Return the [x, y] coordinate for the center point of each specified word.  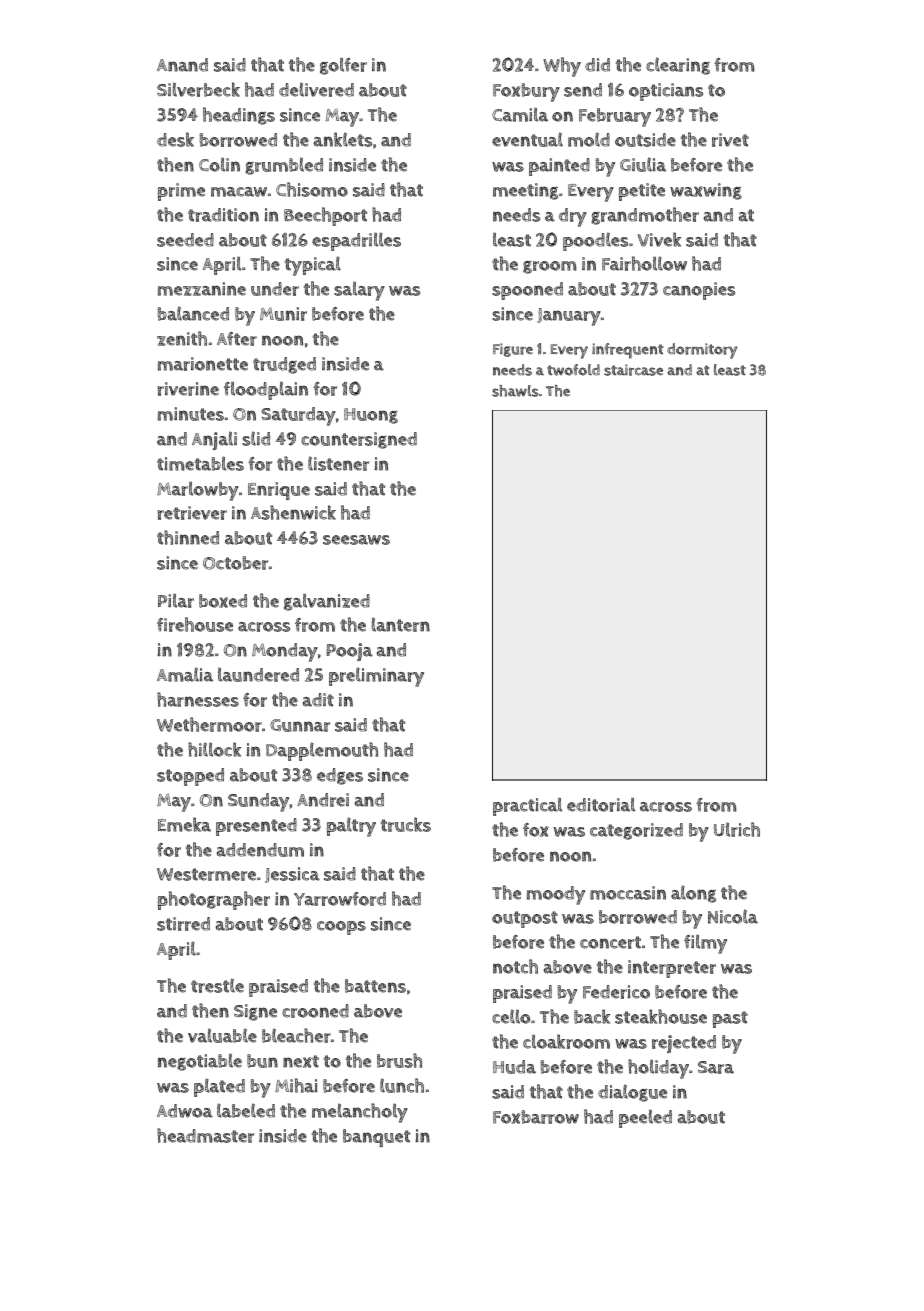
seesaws [356, 540]
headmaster [205, 1135]
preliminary [376, 677]
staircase [633, 370]
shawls [515, 391]
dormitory [702, 351]
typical [313, 266]
